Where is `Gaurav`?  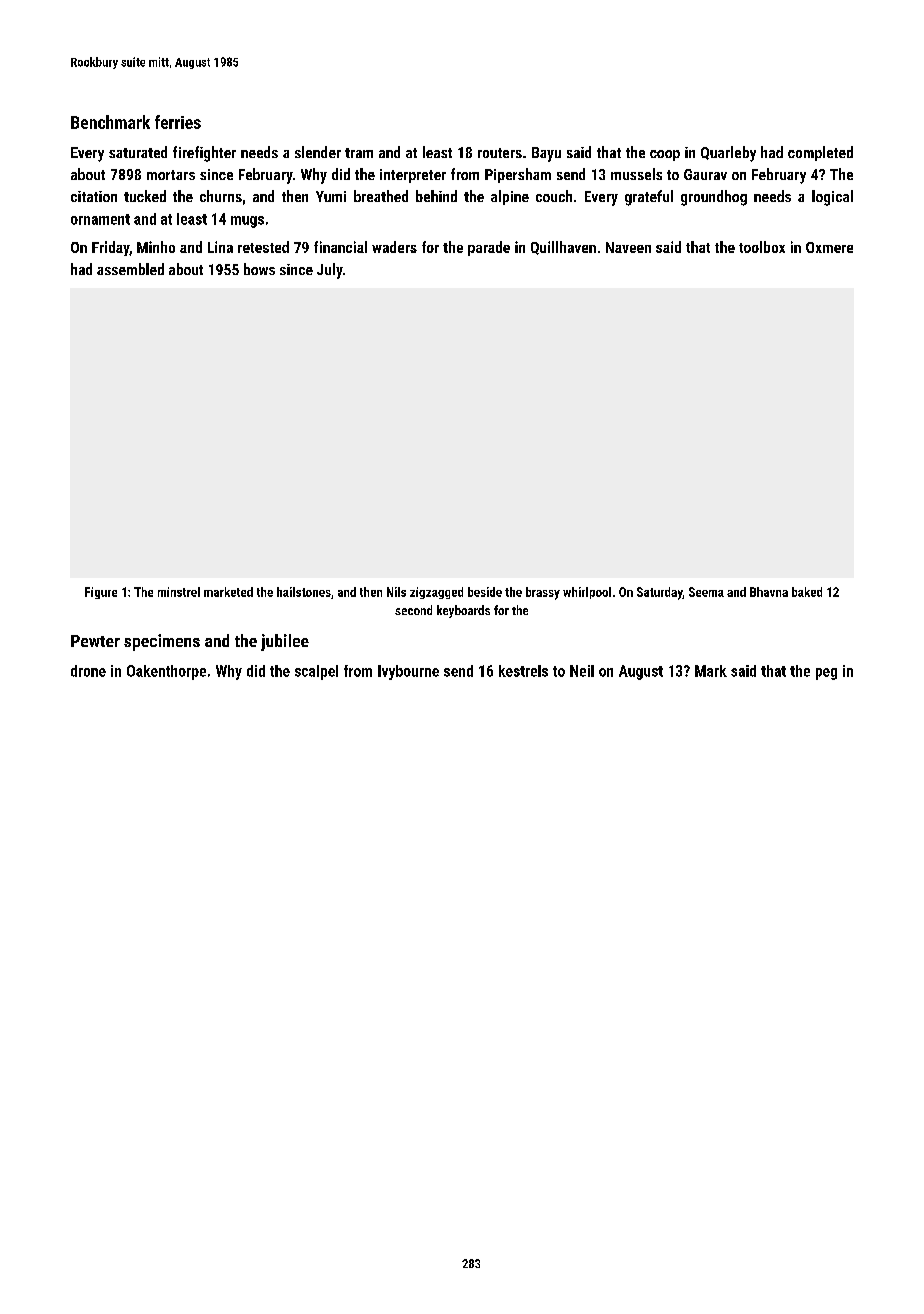
Gaurav is located at coordinates (705, 174).
